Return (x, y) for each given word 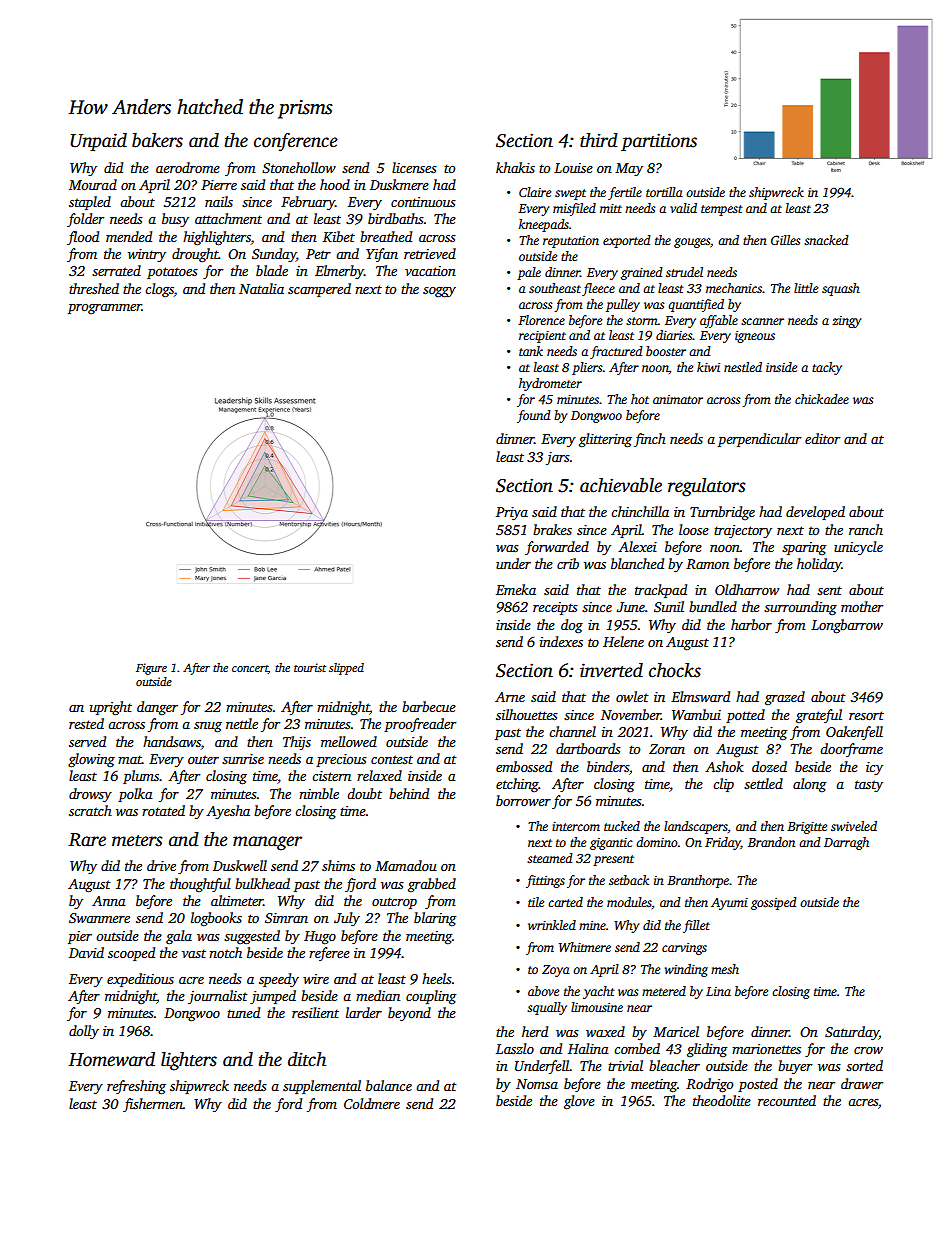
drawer (862, 1083)
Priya (512, 513)
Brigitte (807, 828)
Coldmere (372, 1103)
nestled (743, 367)
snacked (826, 240)
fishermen (153, 1105)
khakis (515, 167)
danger (157, 708)
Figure (151, 669)
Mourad (93, 184)
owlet (632, 696)
